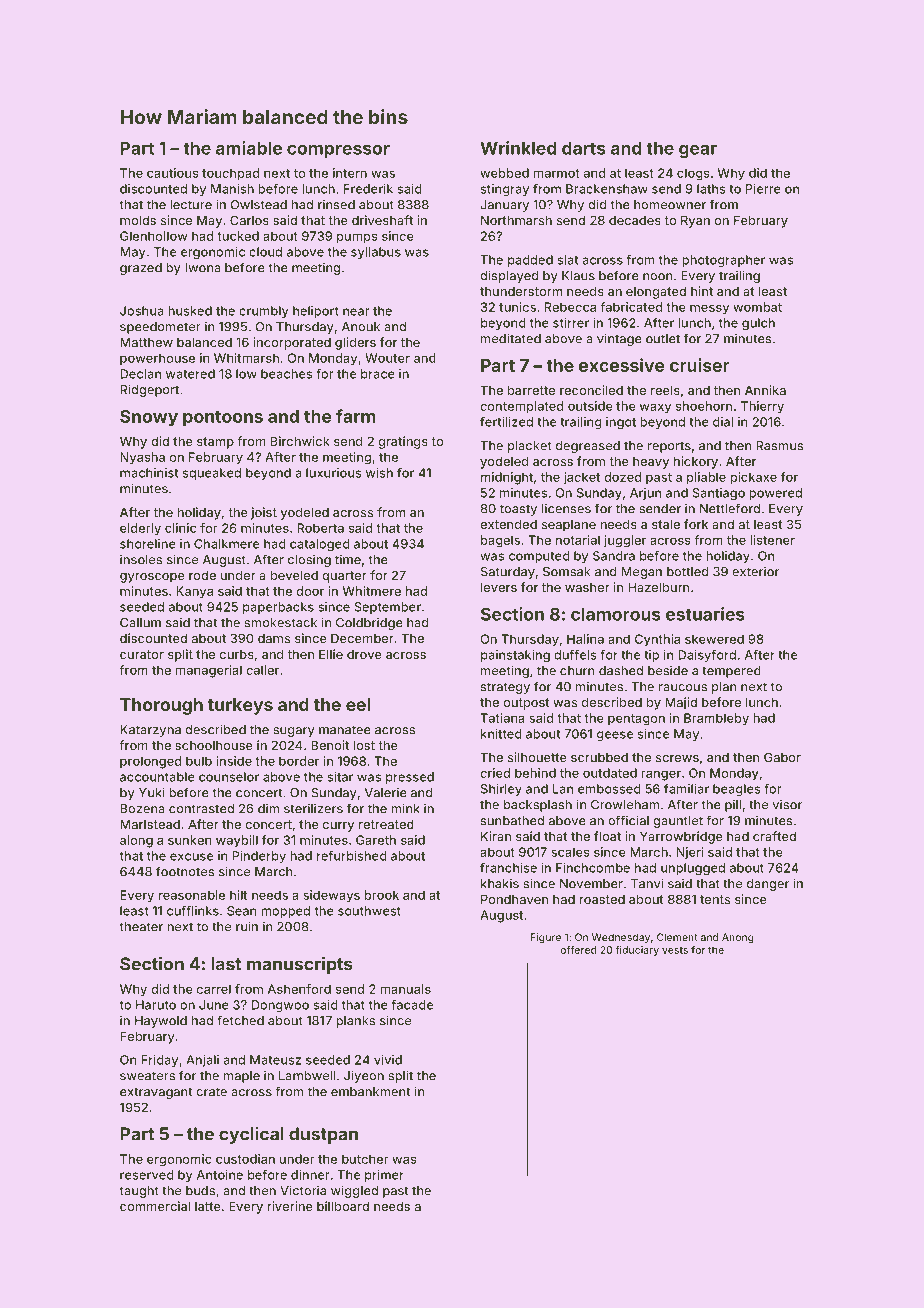 The width and height of the page is (924, 1308). What do you see at coordinates (584, 148) in the page?
I see `darts` at bounding box center [584, 148].
